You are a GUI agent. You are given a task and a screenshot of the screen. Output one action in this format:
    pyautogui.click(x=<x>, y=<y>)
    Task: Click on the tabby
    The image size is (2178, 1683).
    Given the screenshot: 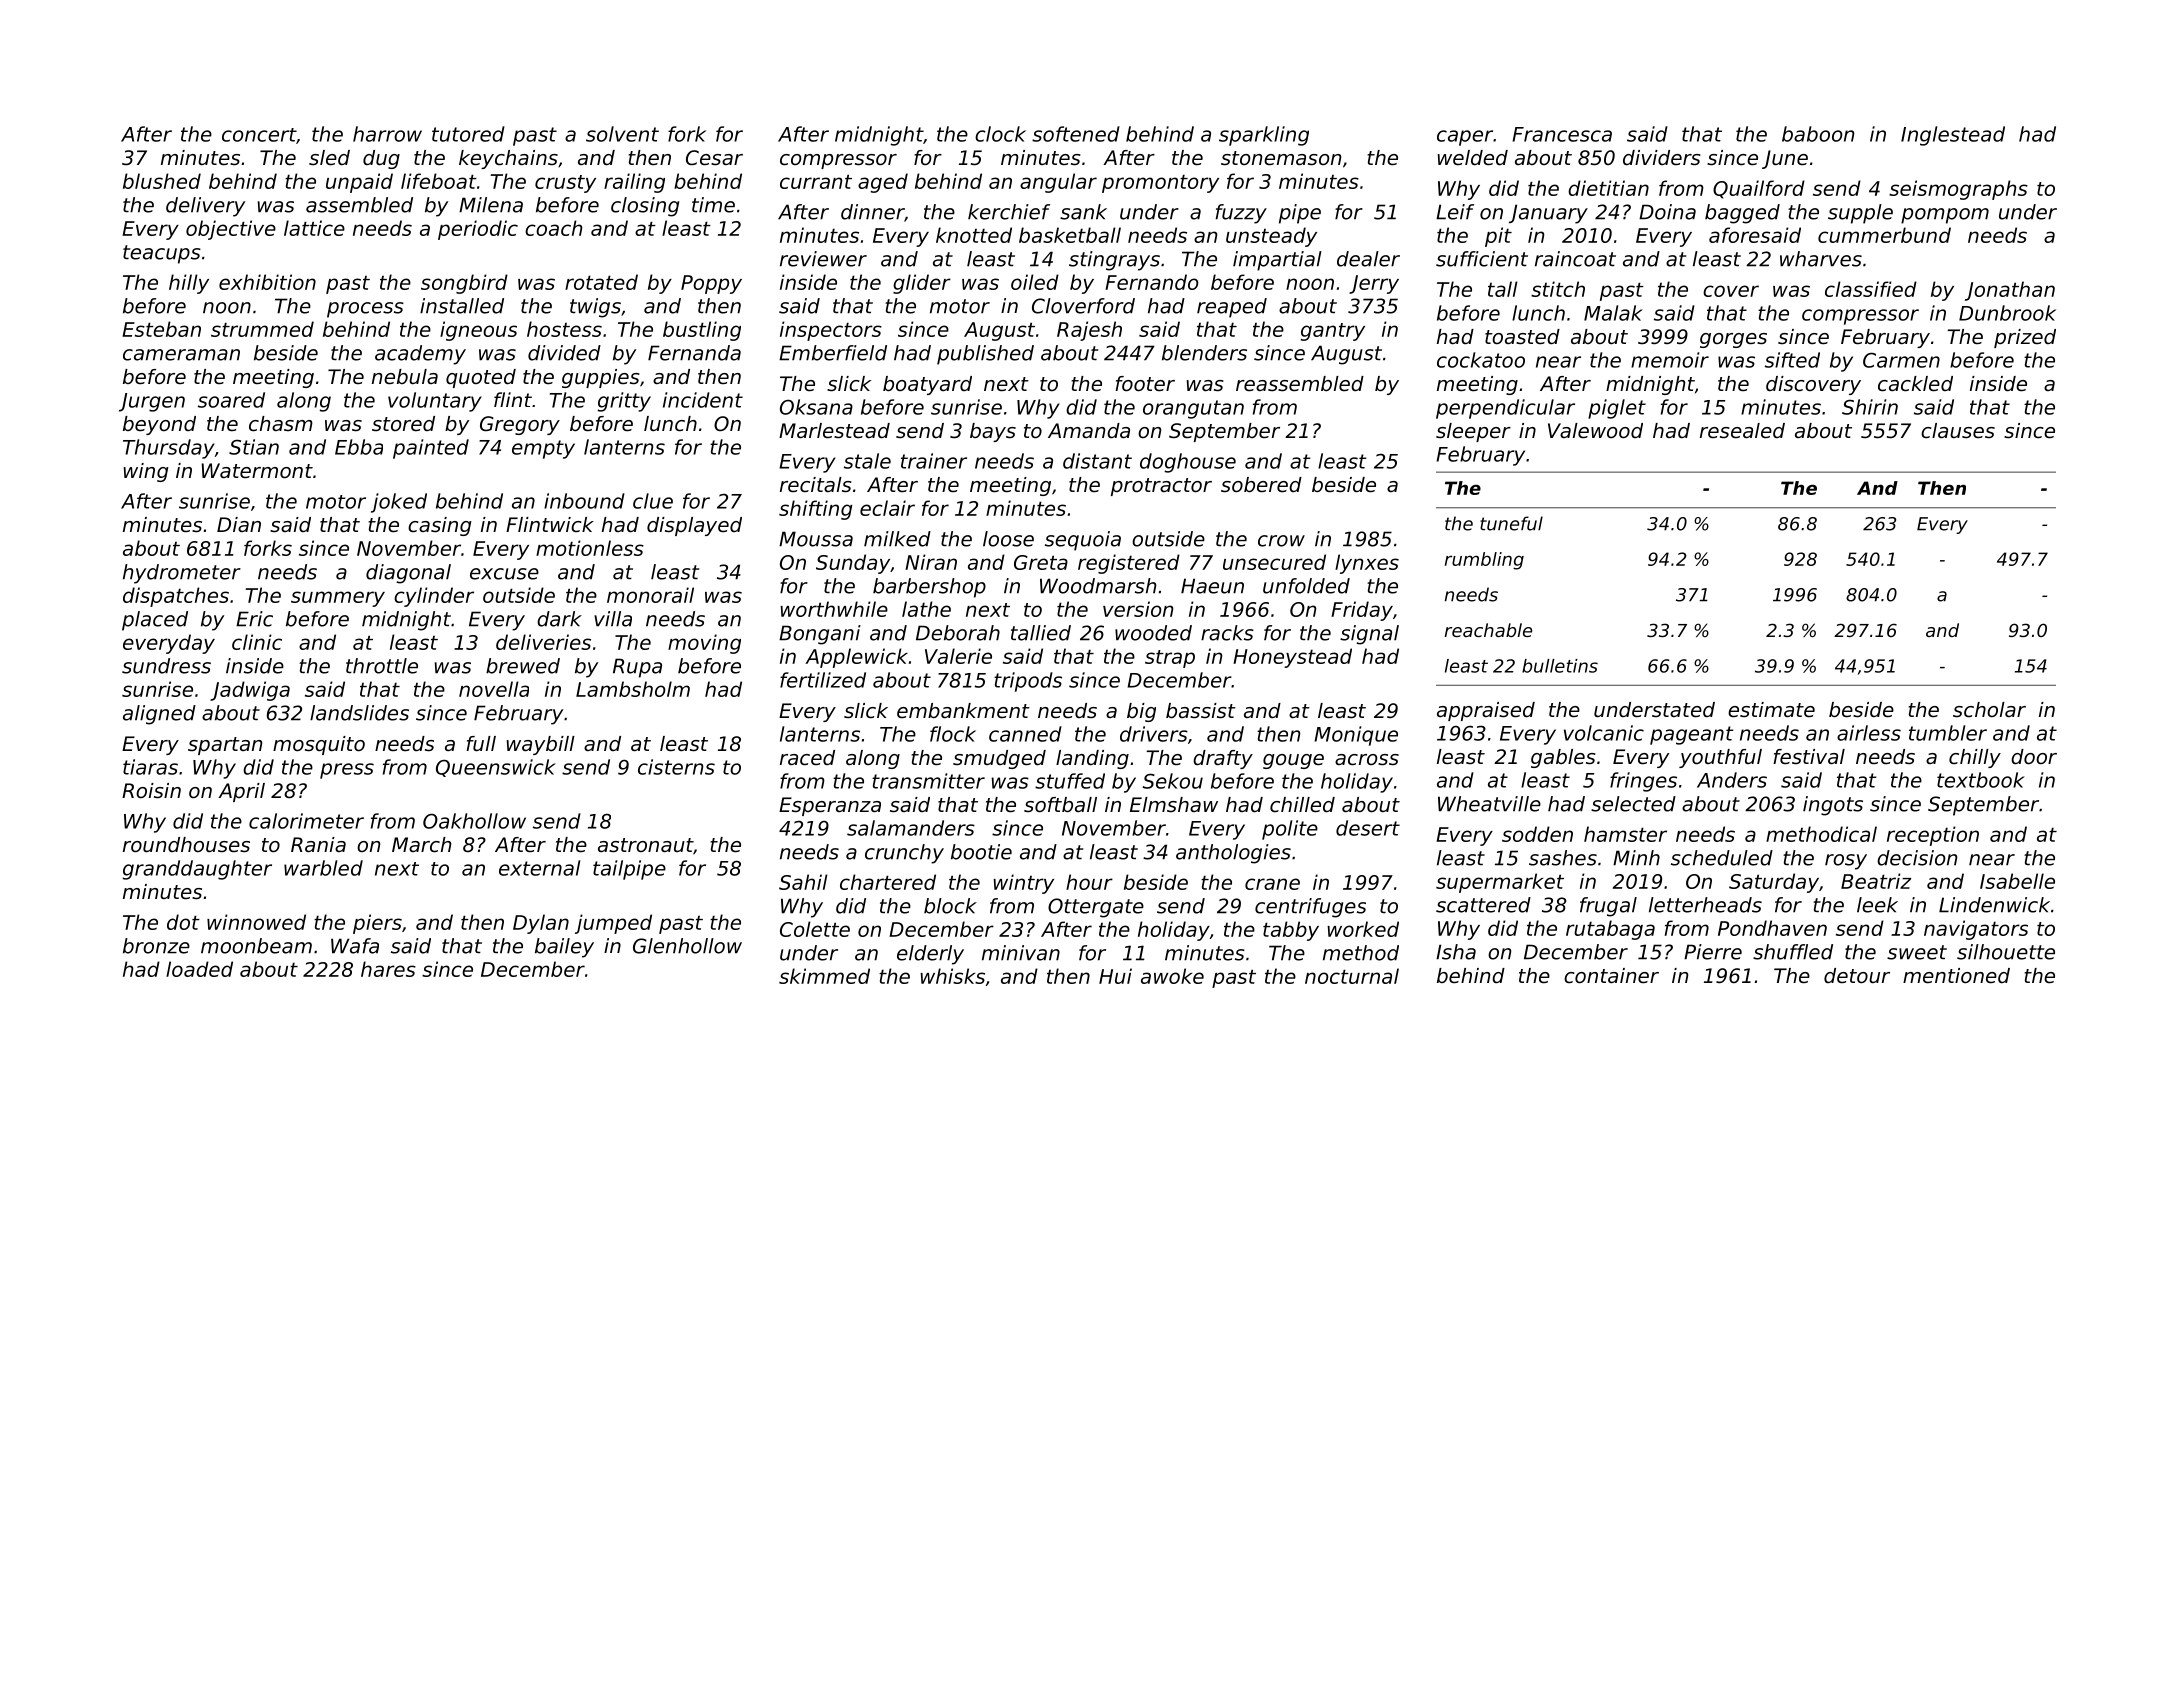 What is the action you would take?
    pyautogui.click(x=1291, y=931)
